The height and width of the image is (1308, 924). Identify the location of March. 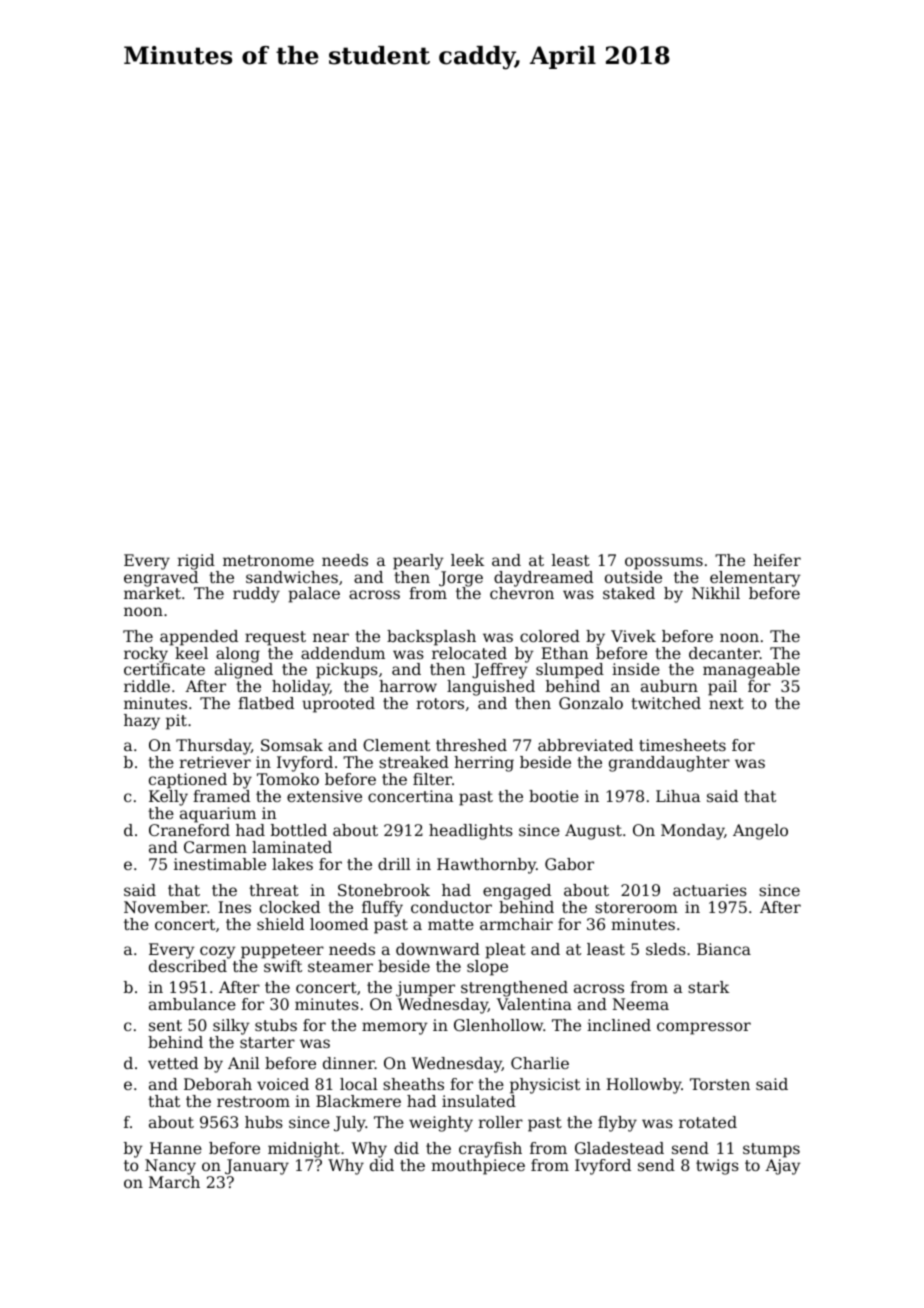
(174, 1182).
